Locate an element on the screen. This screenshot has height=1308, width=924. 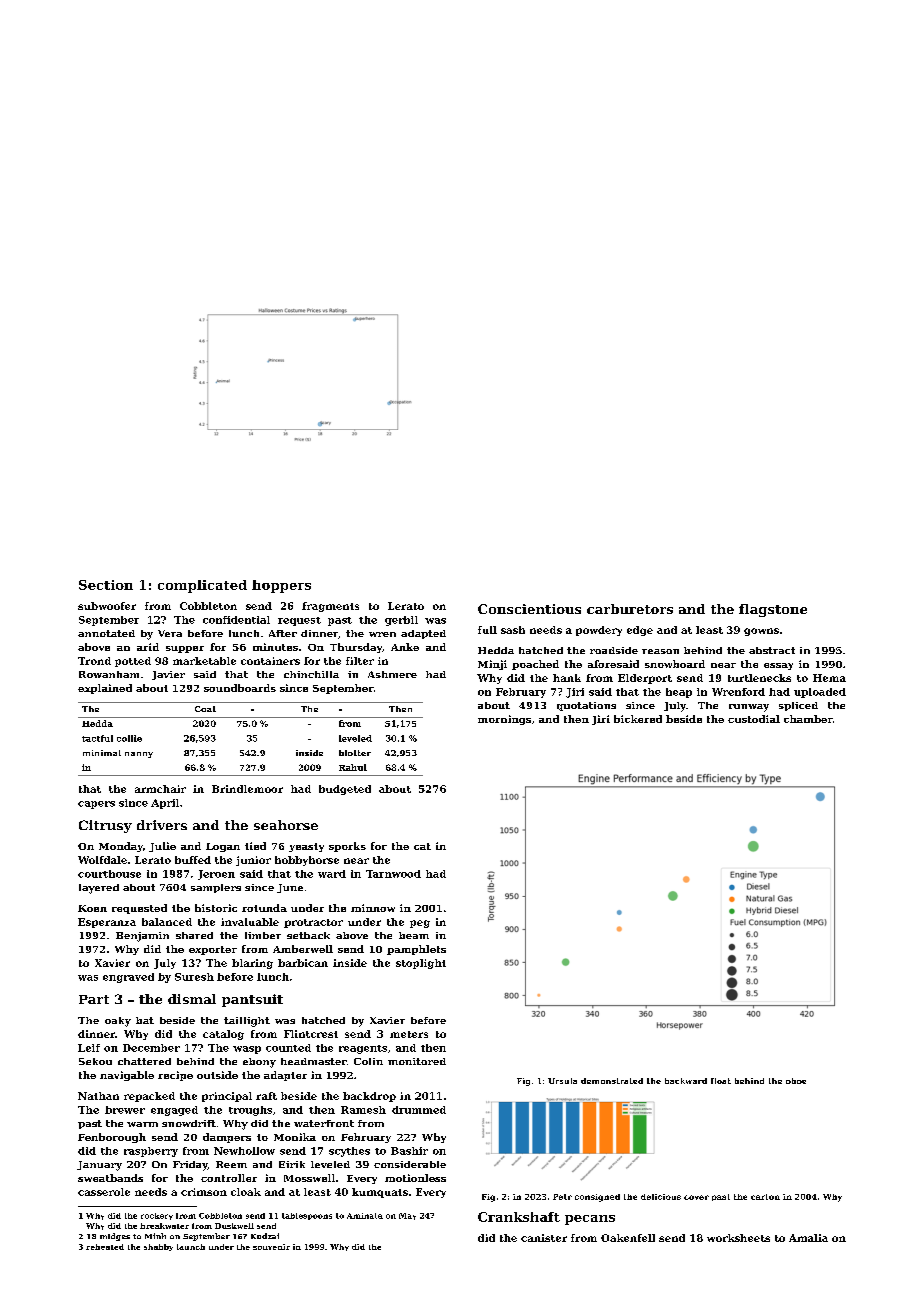
hoppers is located at coordinates (281, 586).
